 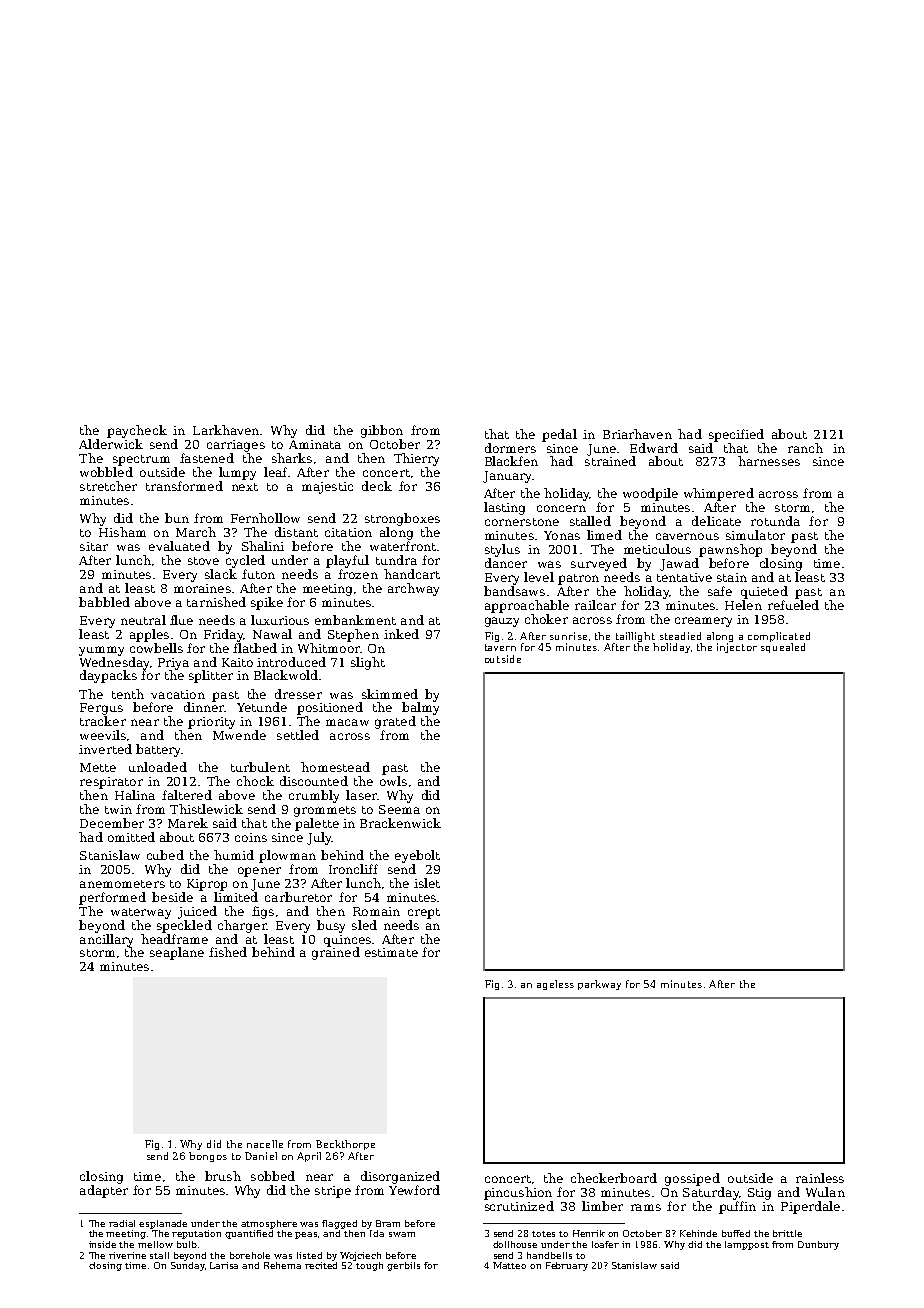 What do you see at coordinates (224, 1265) in the page?
I see `Larisa` at bounding box center [224, 1265].
